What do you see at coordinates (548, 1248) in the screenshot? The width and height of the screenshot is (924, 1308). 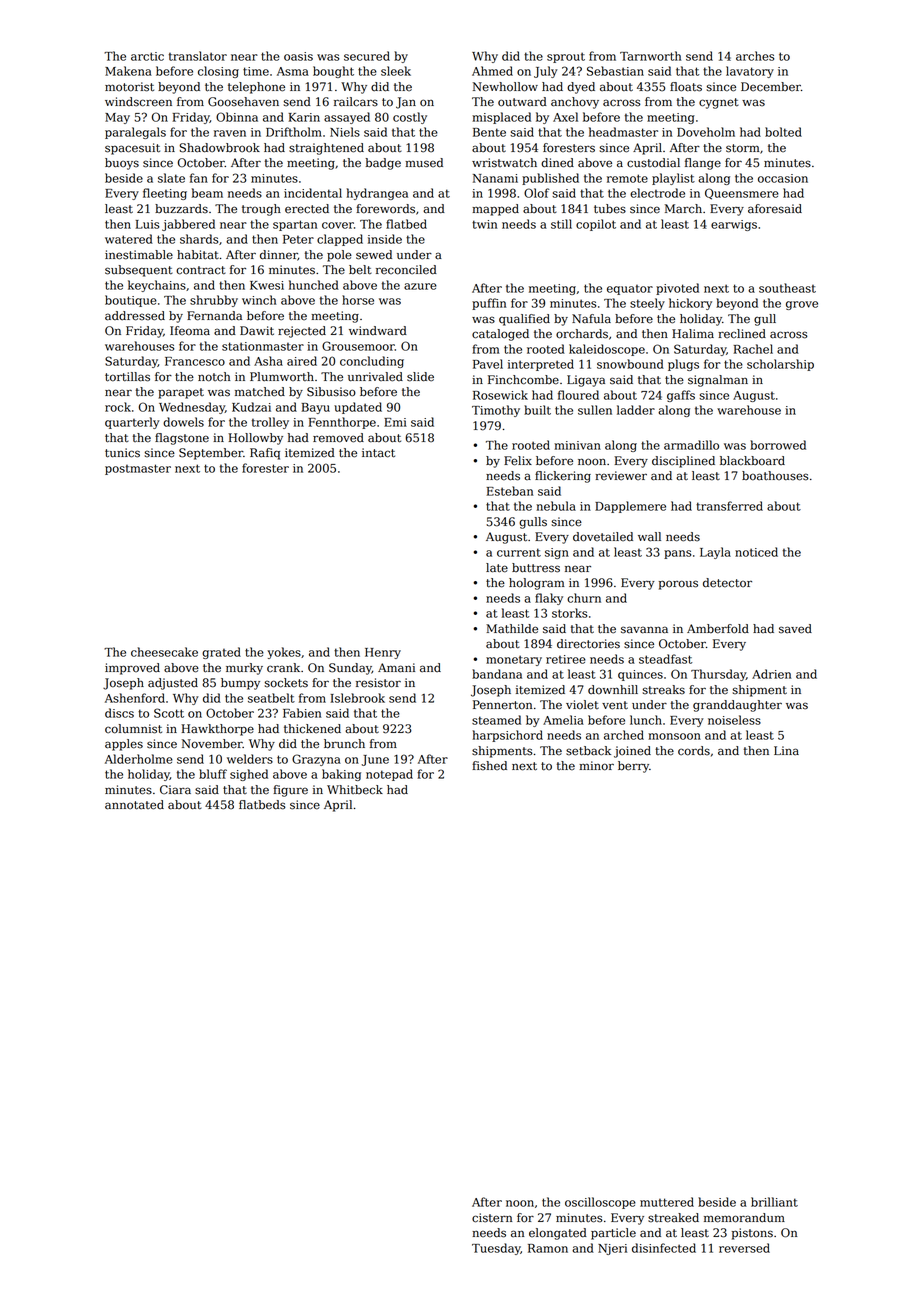 I see `Ramon` at bounding box center [548, 1248].
